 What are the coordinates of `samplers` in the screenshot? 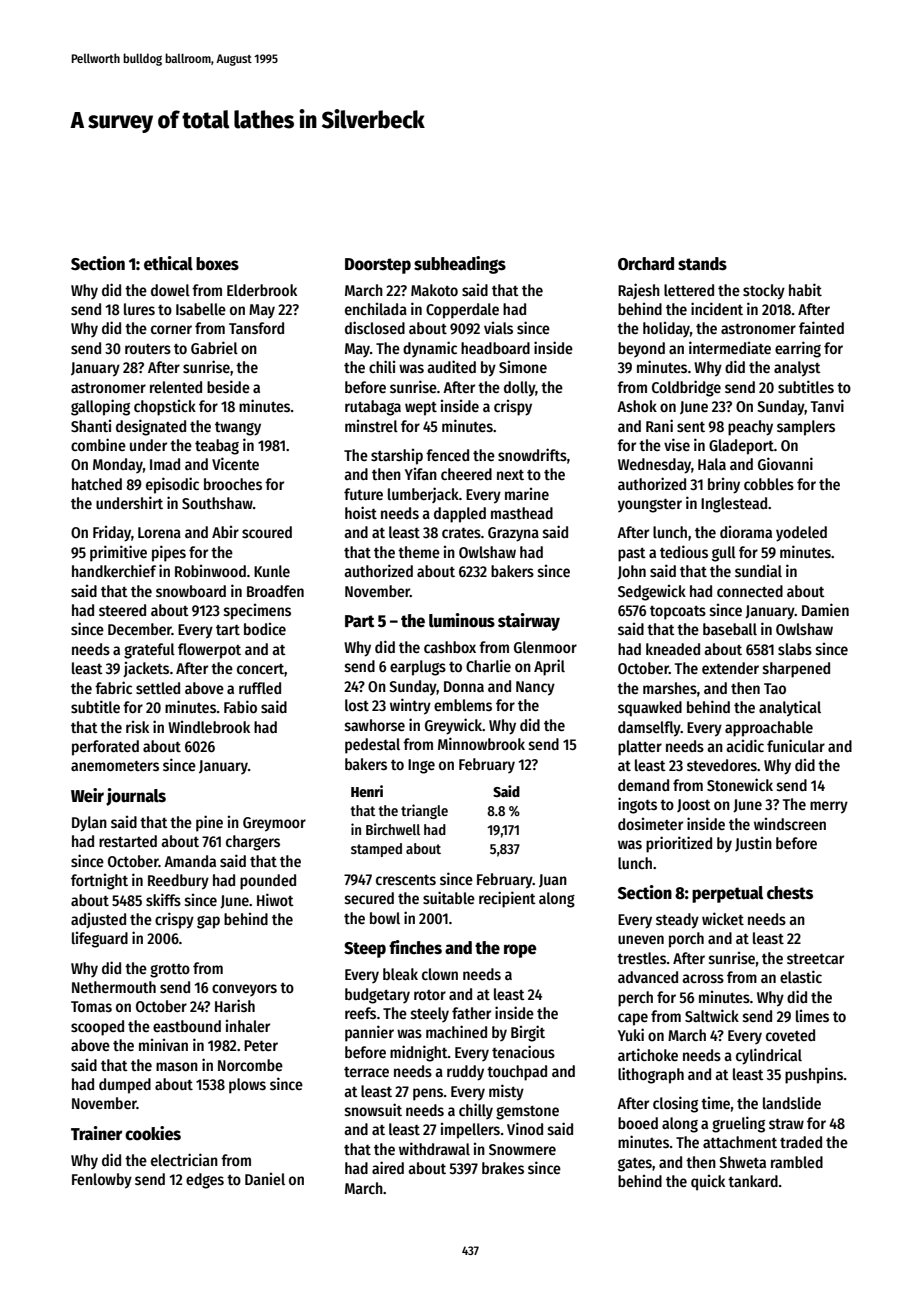 It's located at (806, 428).
